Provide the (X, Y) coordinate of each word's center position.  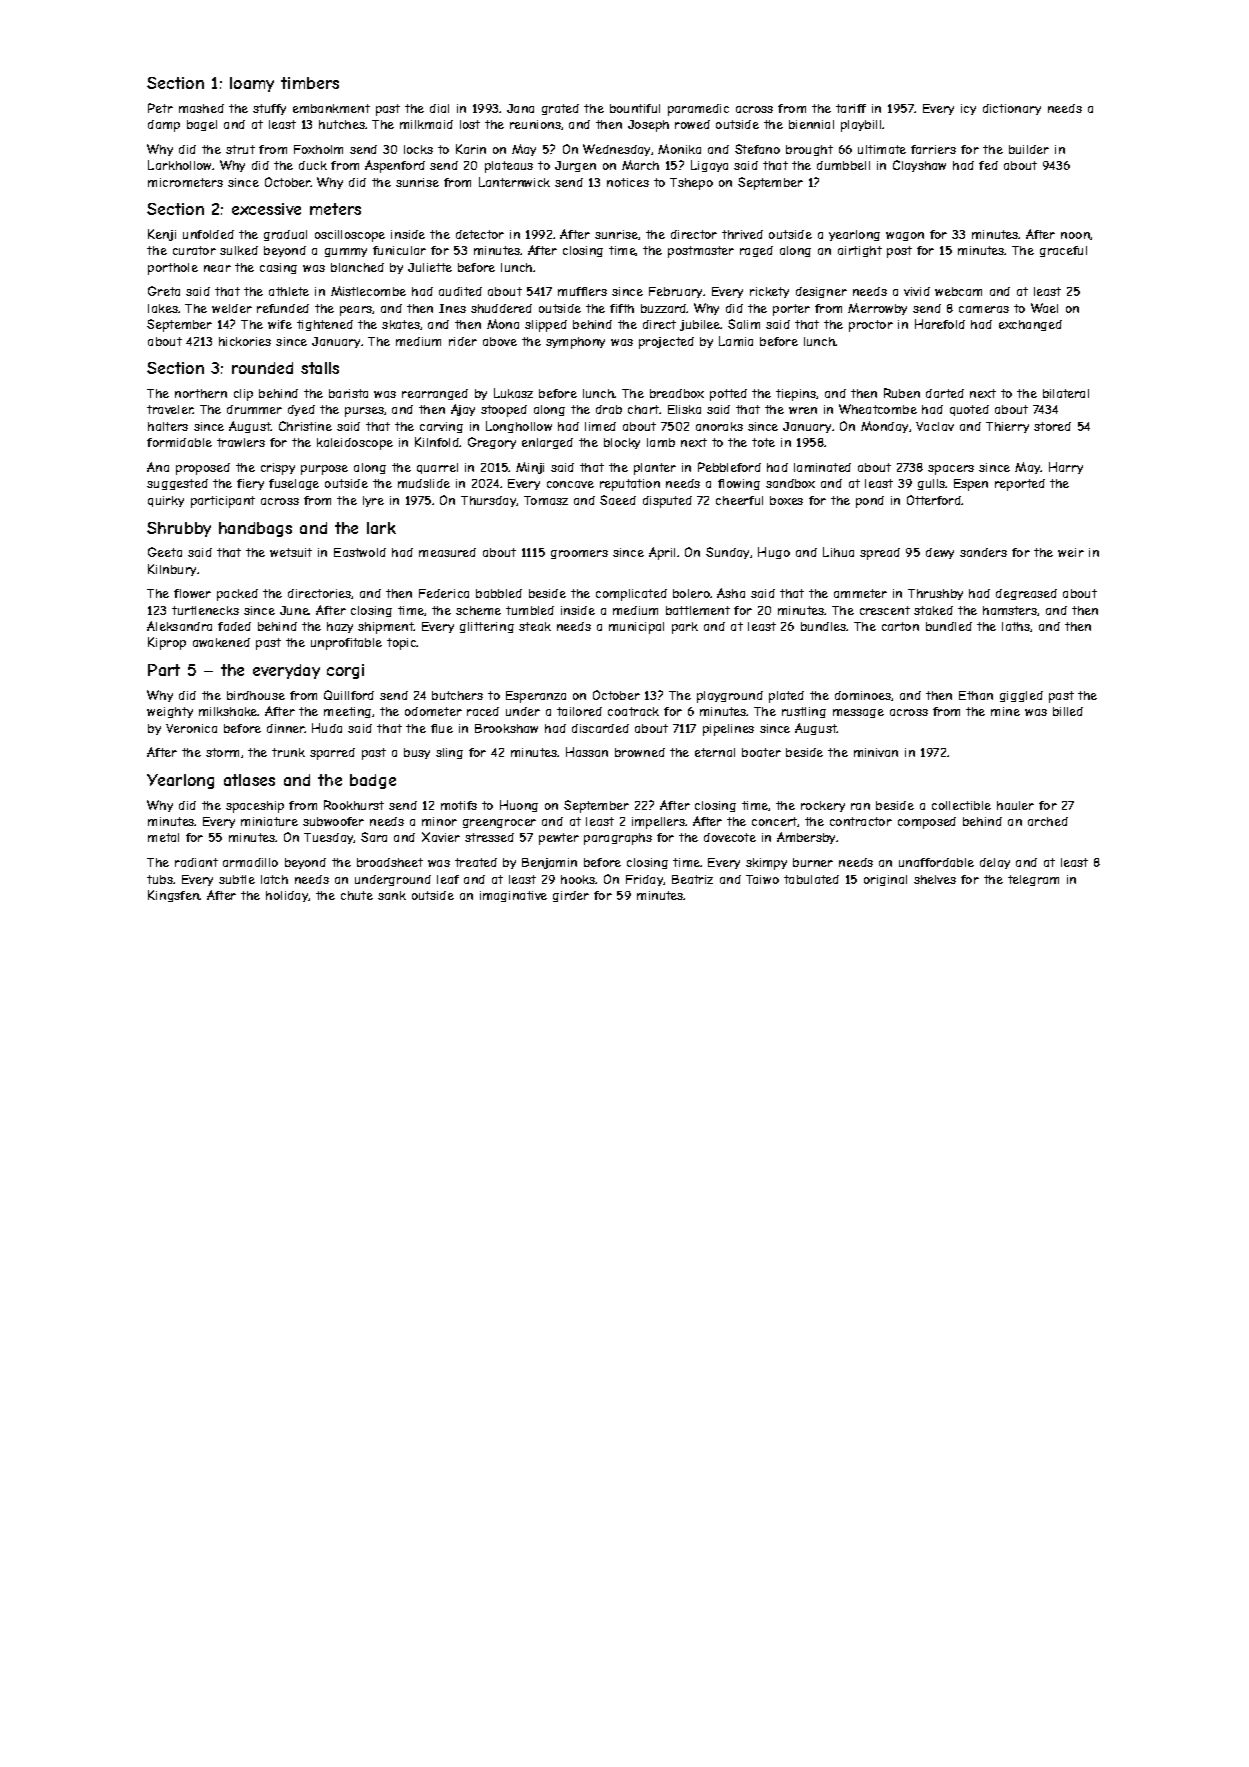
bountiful (635, 108)
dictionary (1012, 109)
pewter (559, 839)
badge (373, 781)
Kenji (162, 235)
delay (995, 863)
